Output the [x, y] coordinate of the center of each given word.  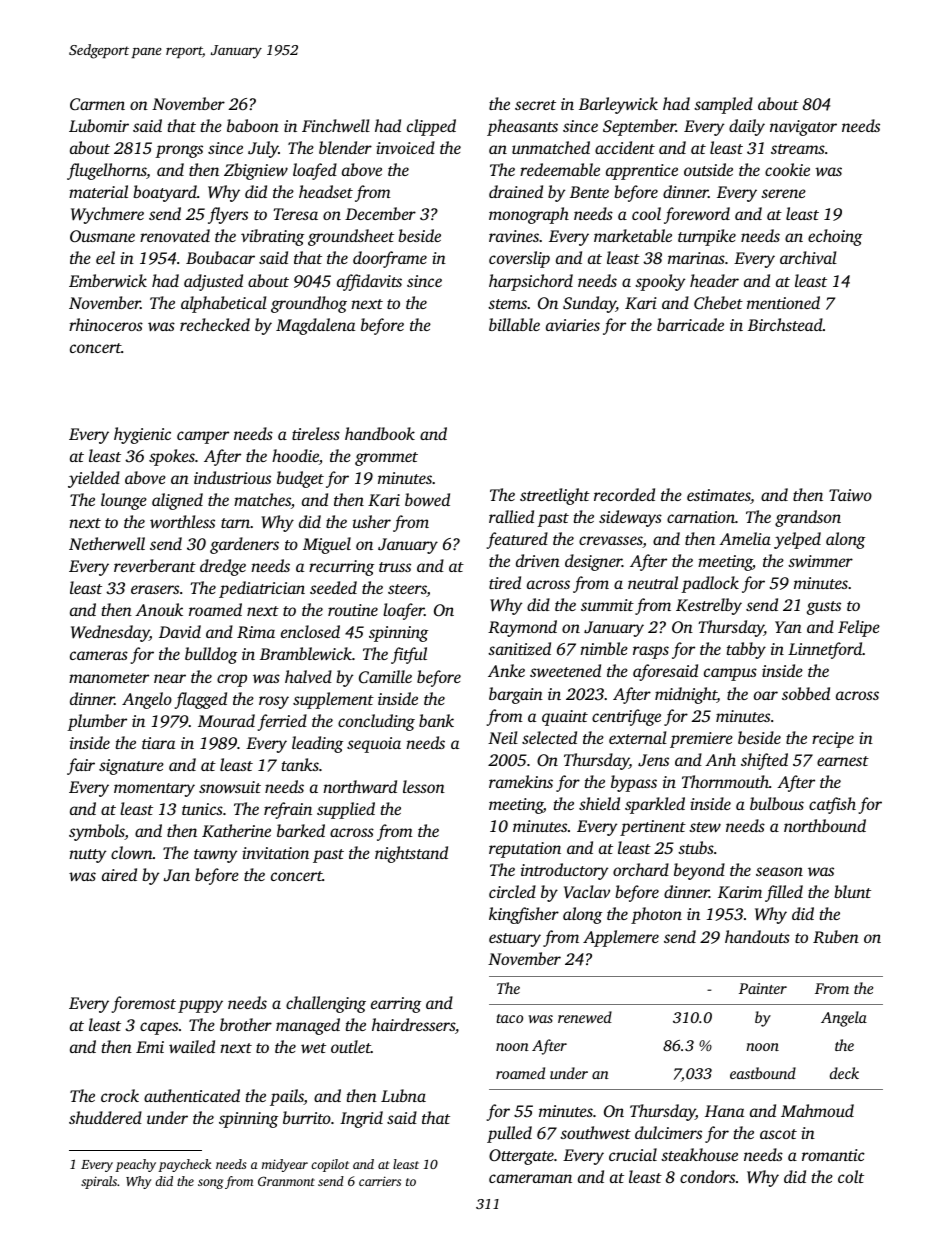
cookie [787, 169]
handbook [380, 433]
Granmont [286, 1181]
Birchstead [785, 324]
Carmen [97, 104]
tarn [235, 523]
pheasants [522, 127]
